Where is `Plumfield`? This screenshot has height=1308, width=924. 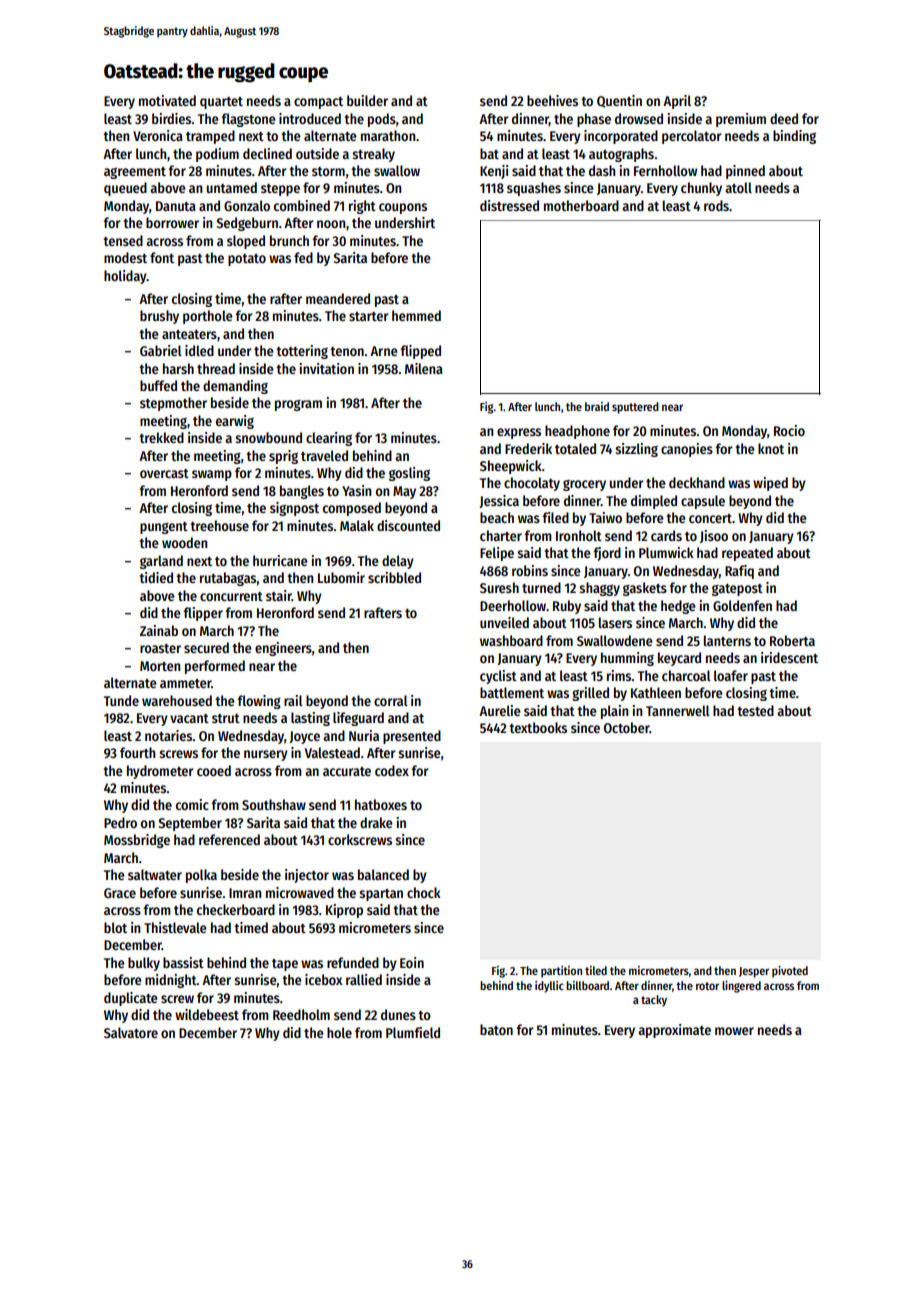
Plumfield is located at coordinates (413, 1032).
